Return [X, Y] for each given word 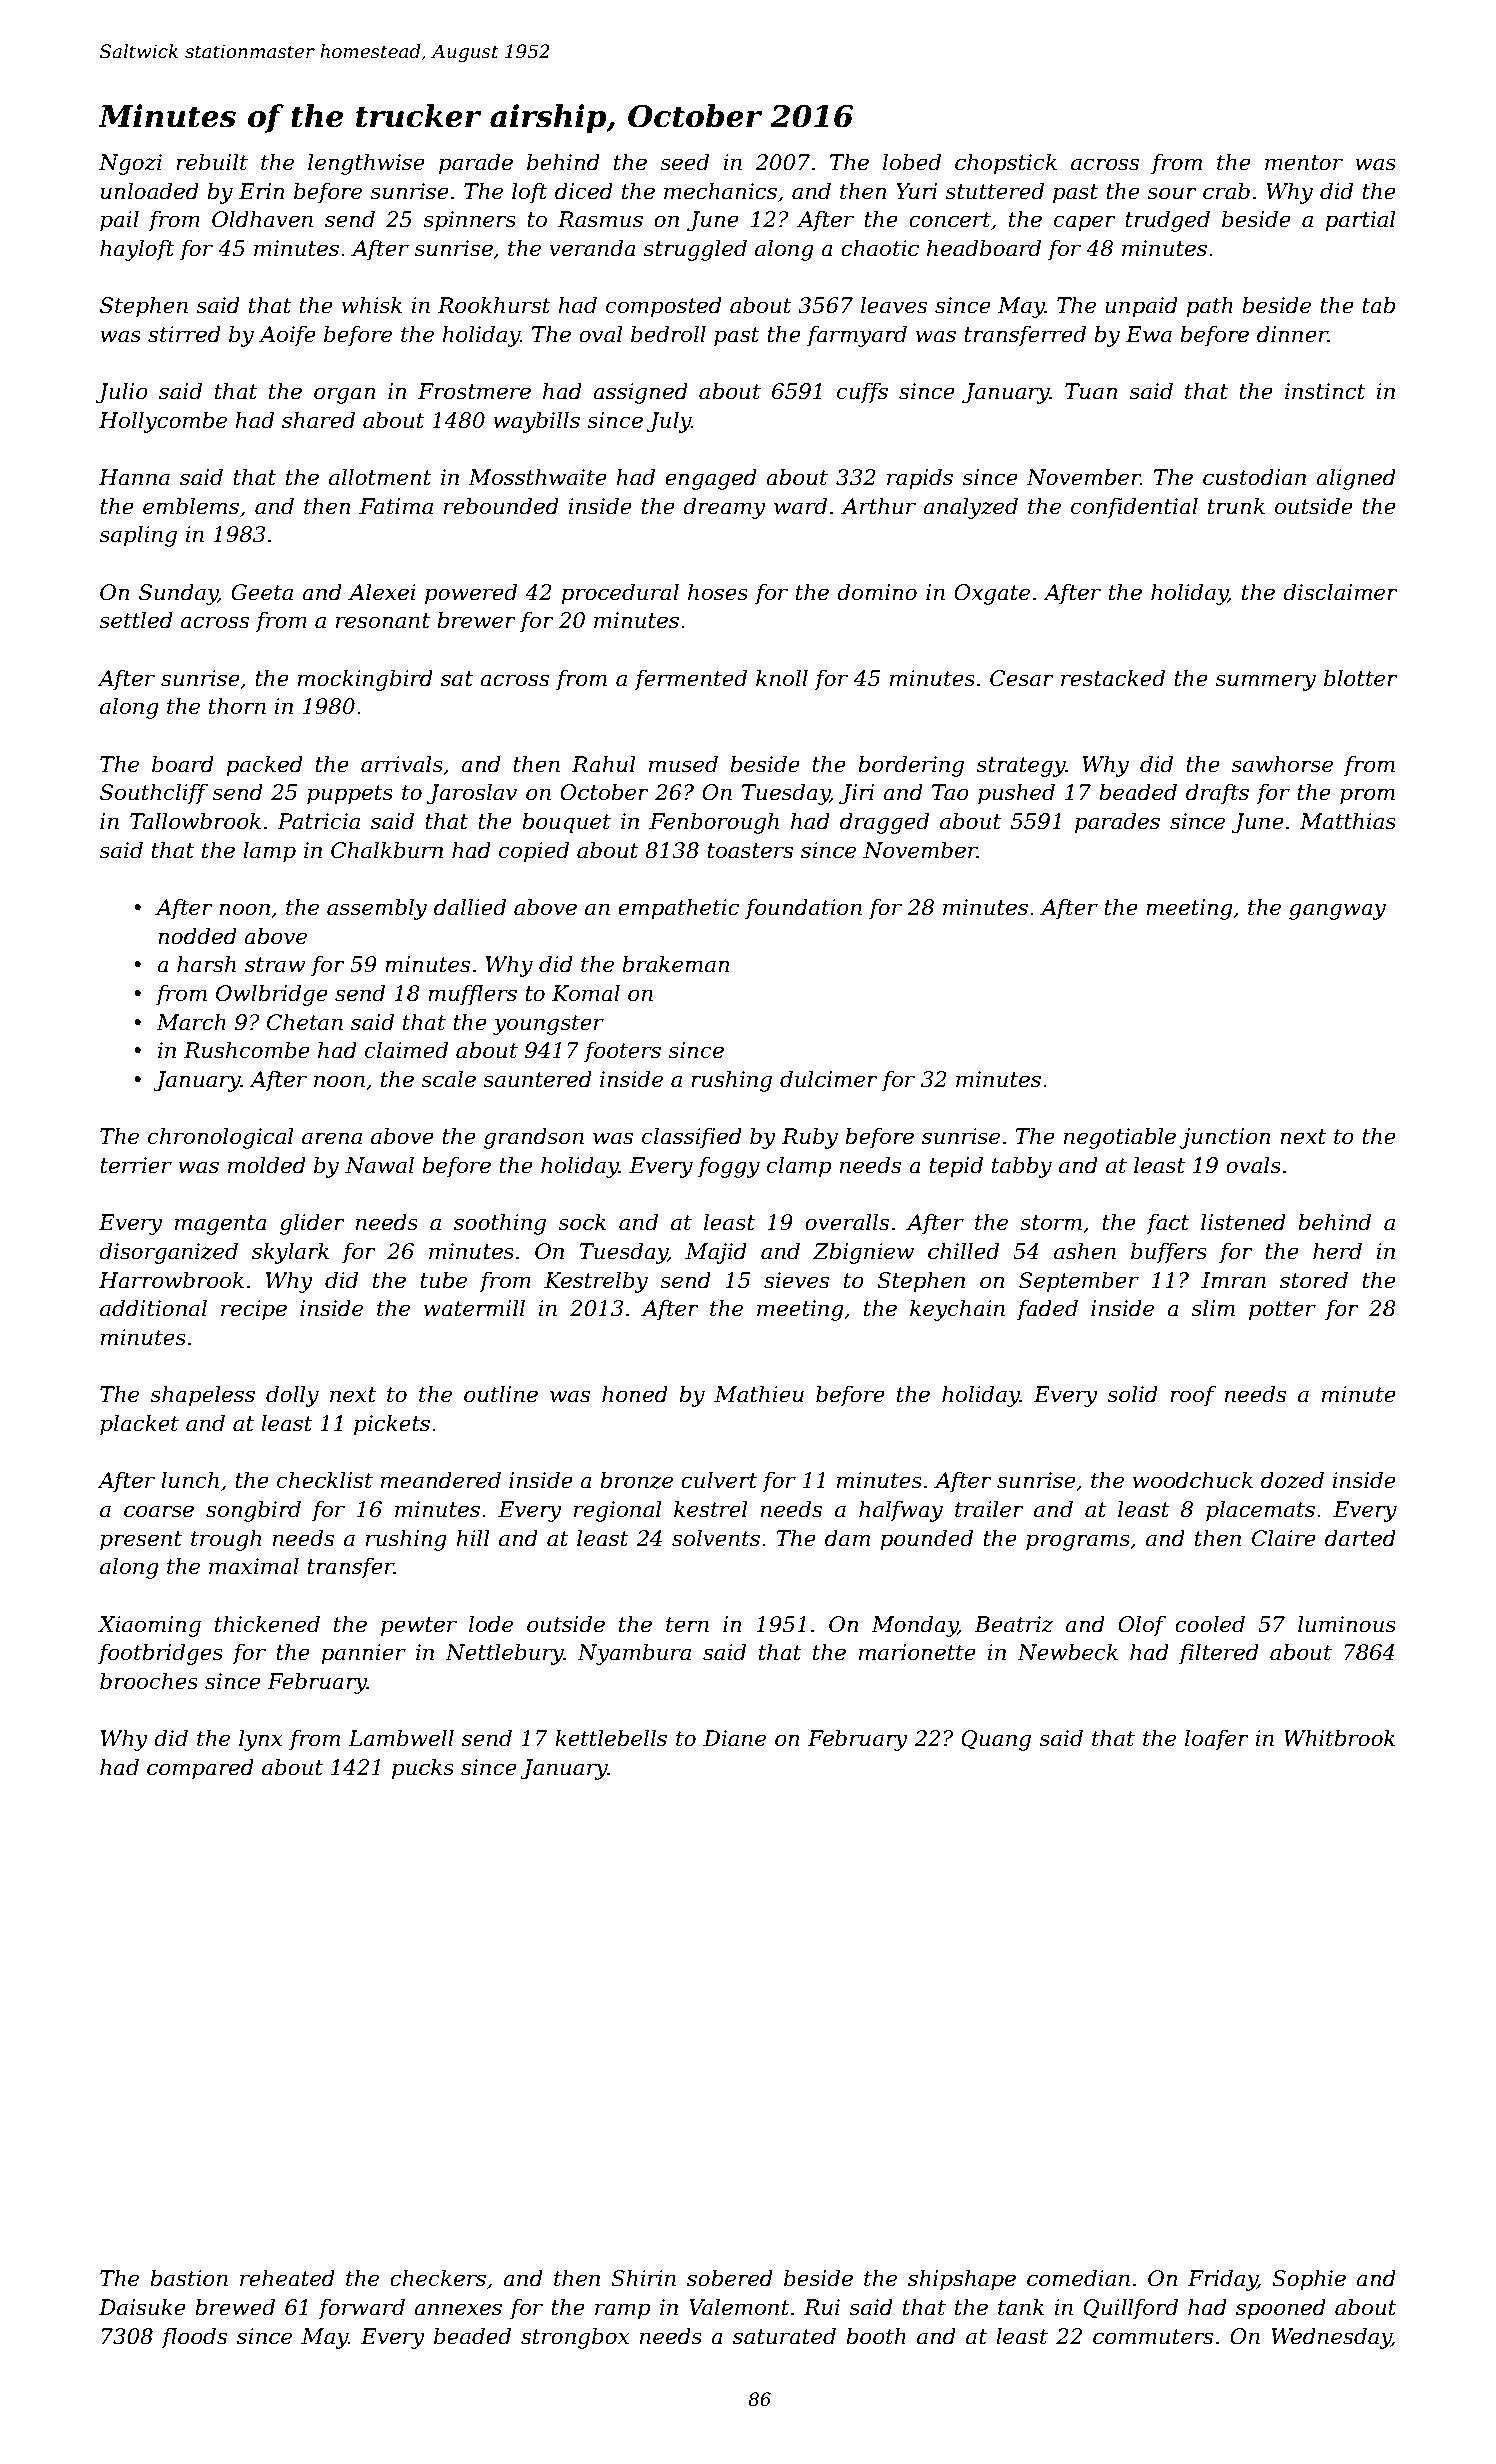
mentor [1304, 163]
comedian [1078, 2278]
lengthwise [366, 164]
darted [1360, 1538]
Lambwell [401, 1738]
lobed [912, 162]
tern [687, 1625]
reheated [287, 2278]
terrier [136, 1165]
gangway [1337, 911]
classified [692, 1138]
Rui [822, 2307]
